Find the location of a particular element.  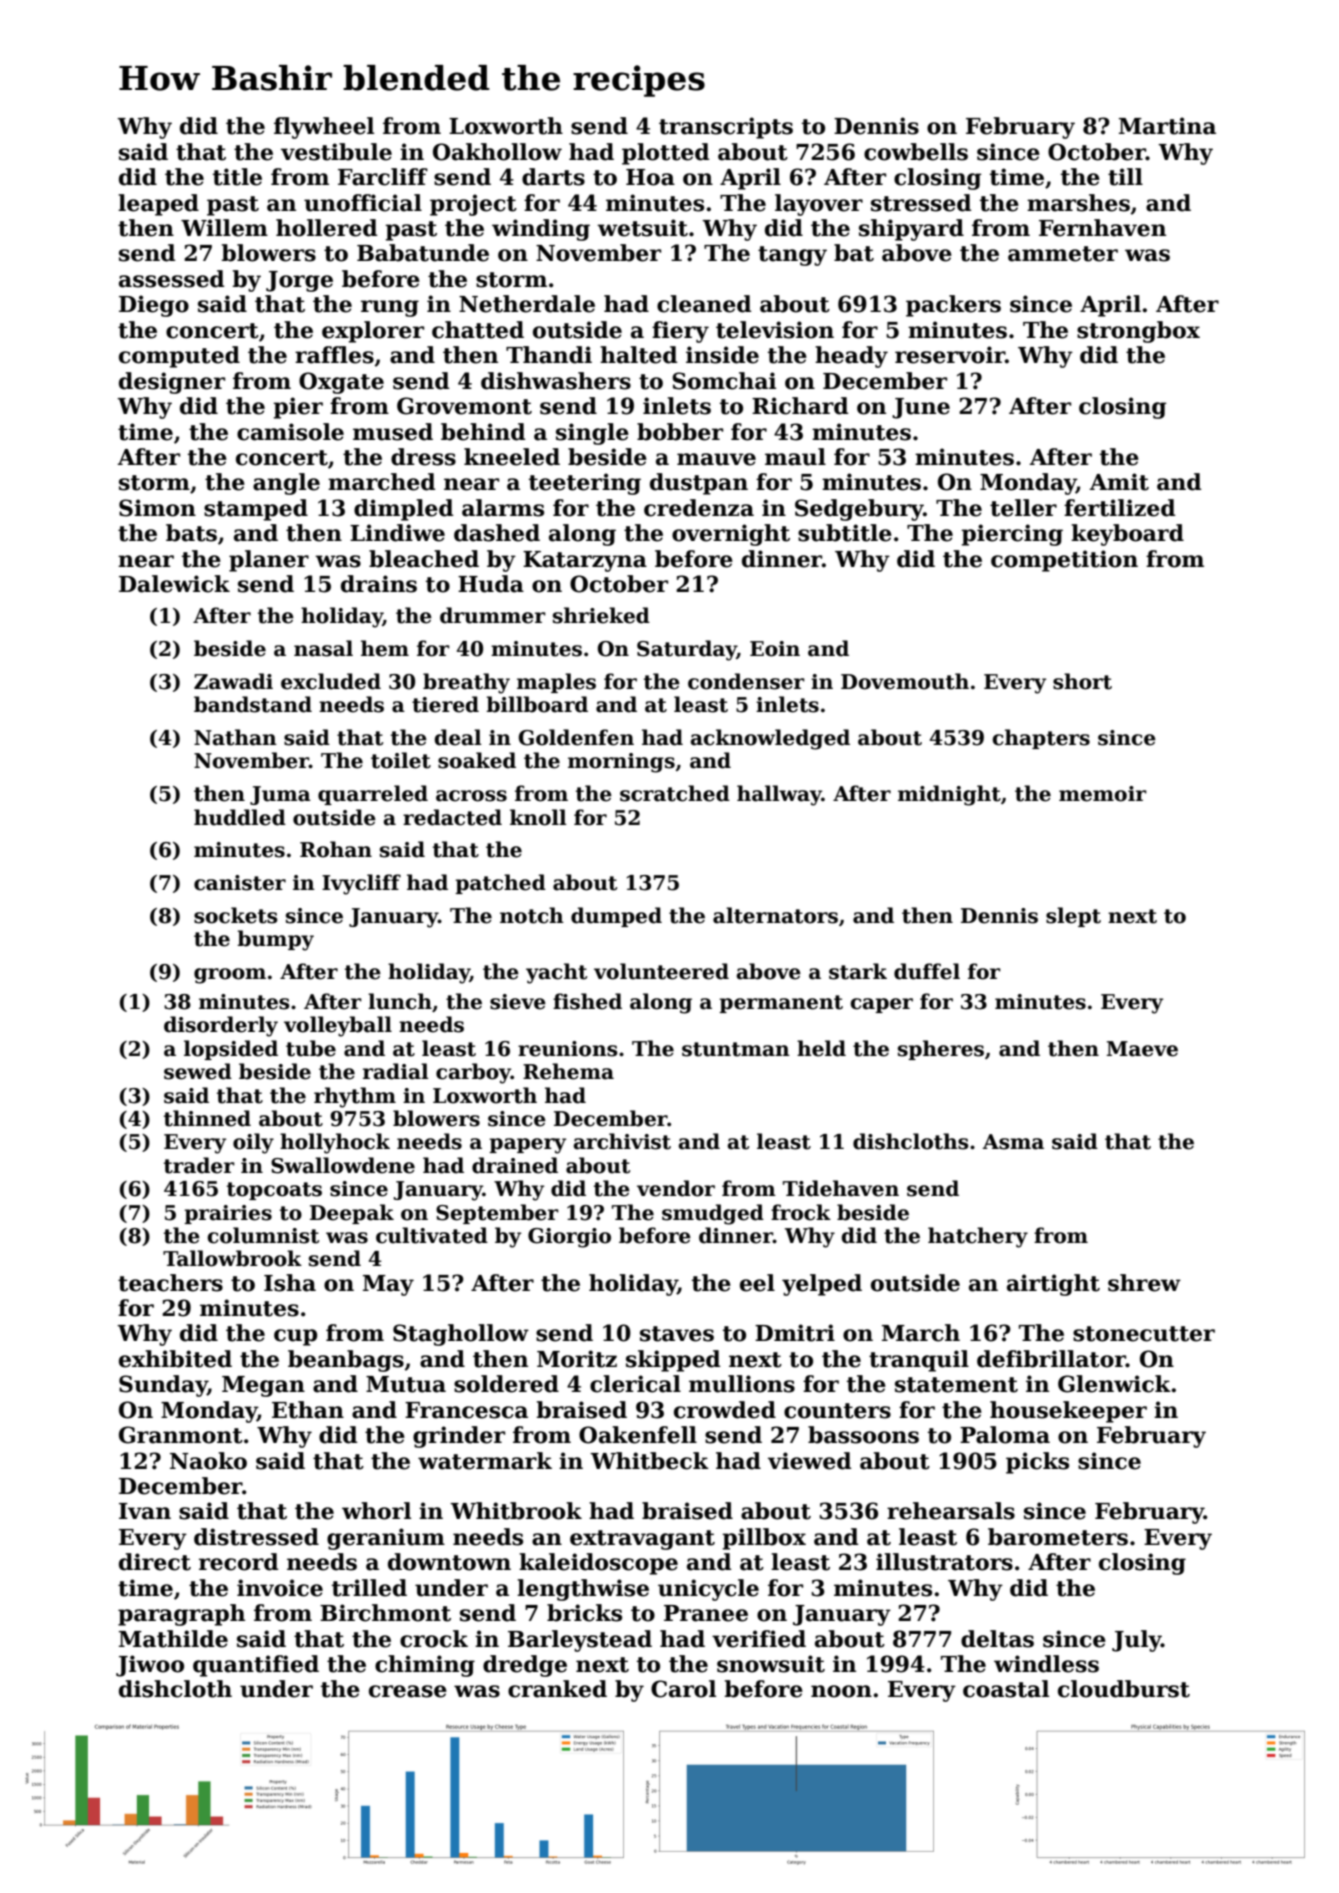

Ivycliff is located at coordinates (361, 884).
